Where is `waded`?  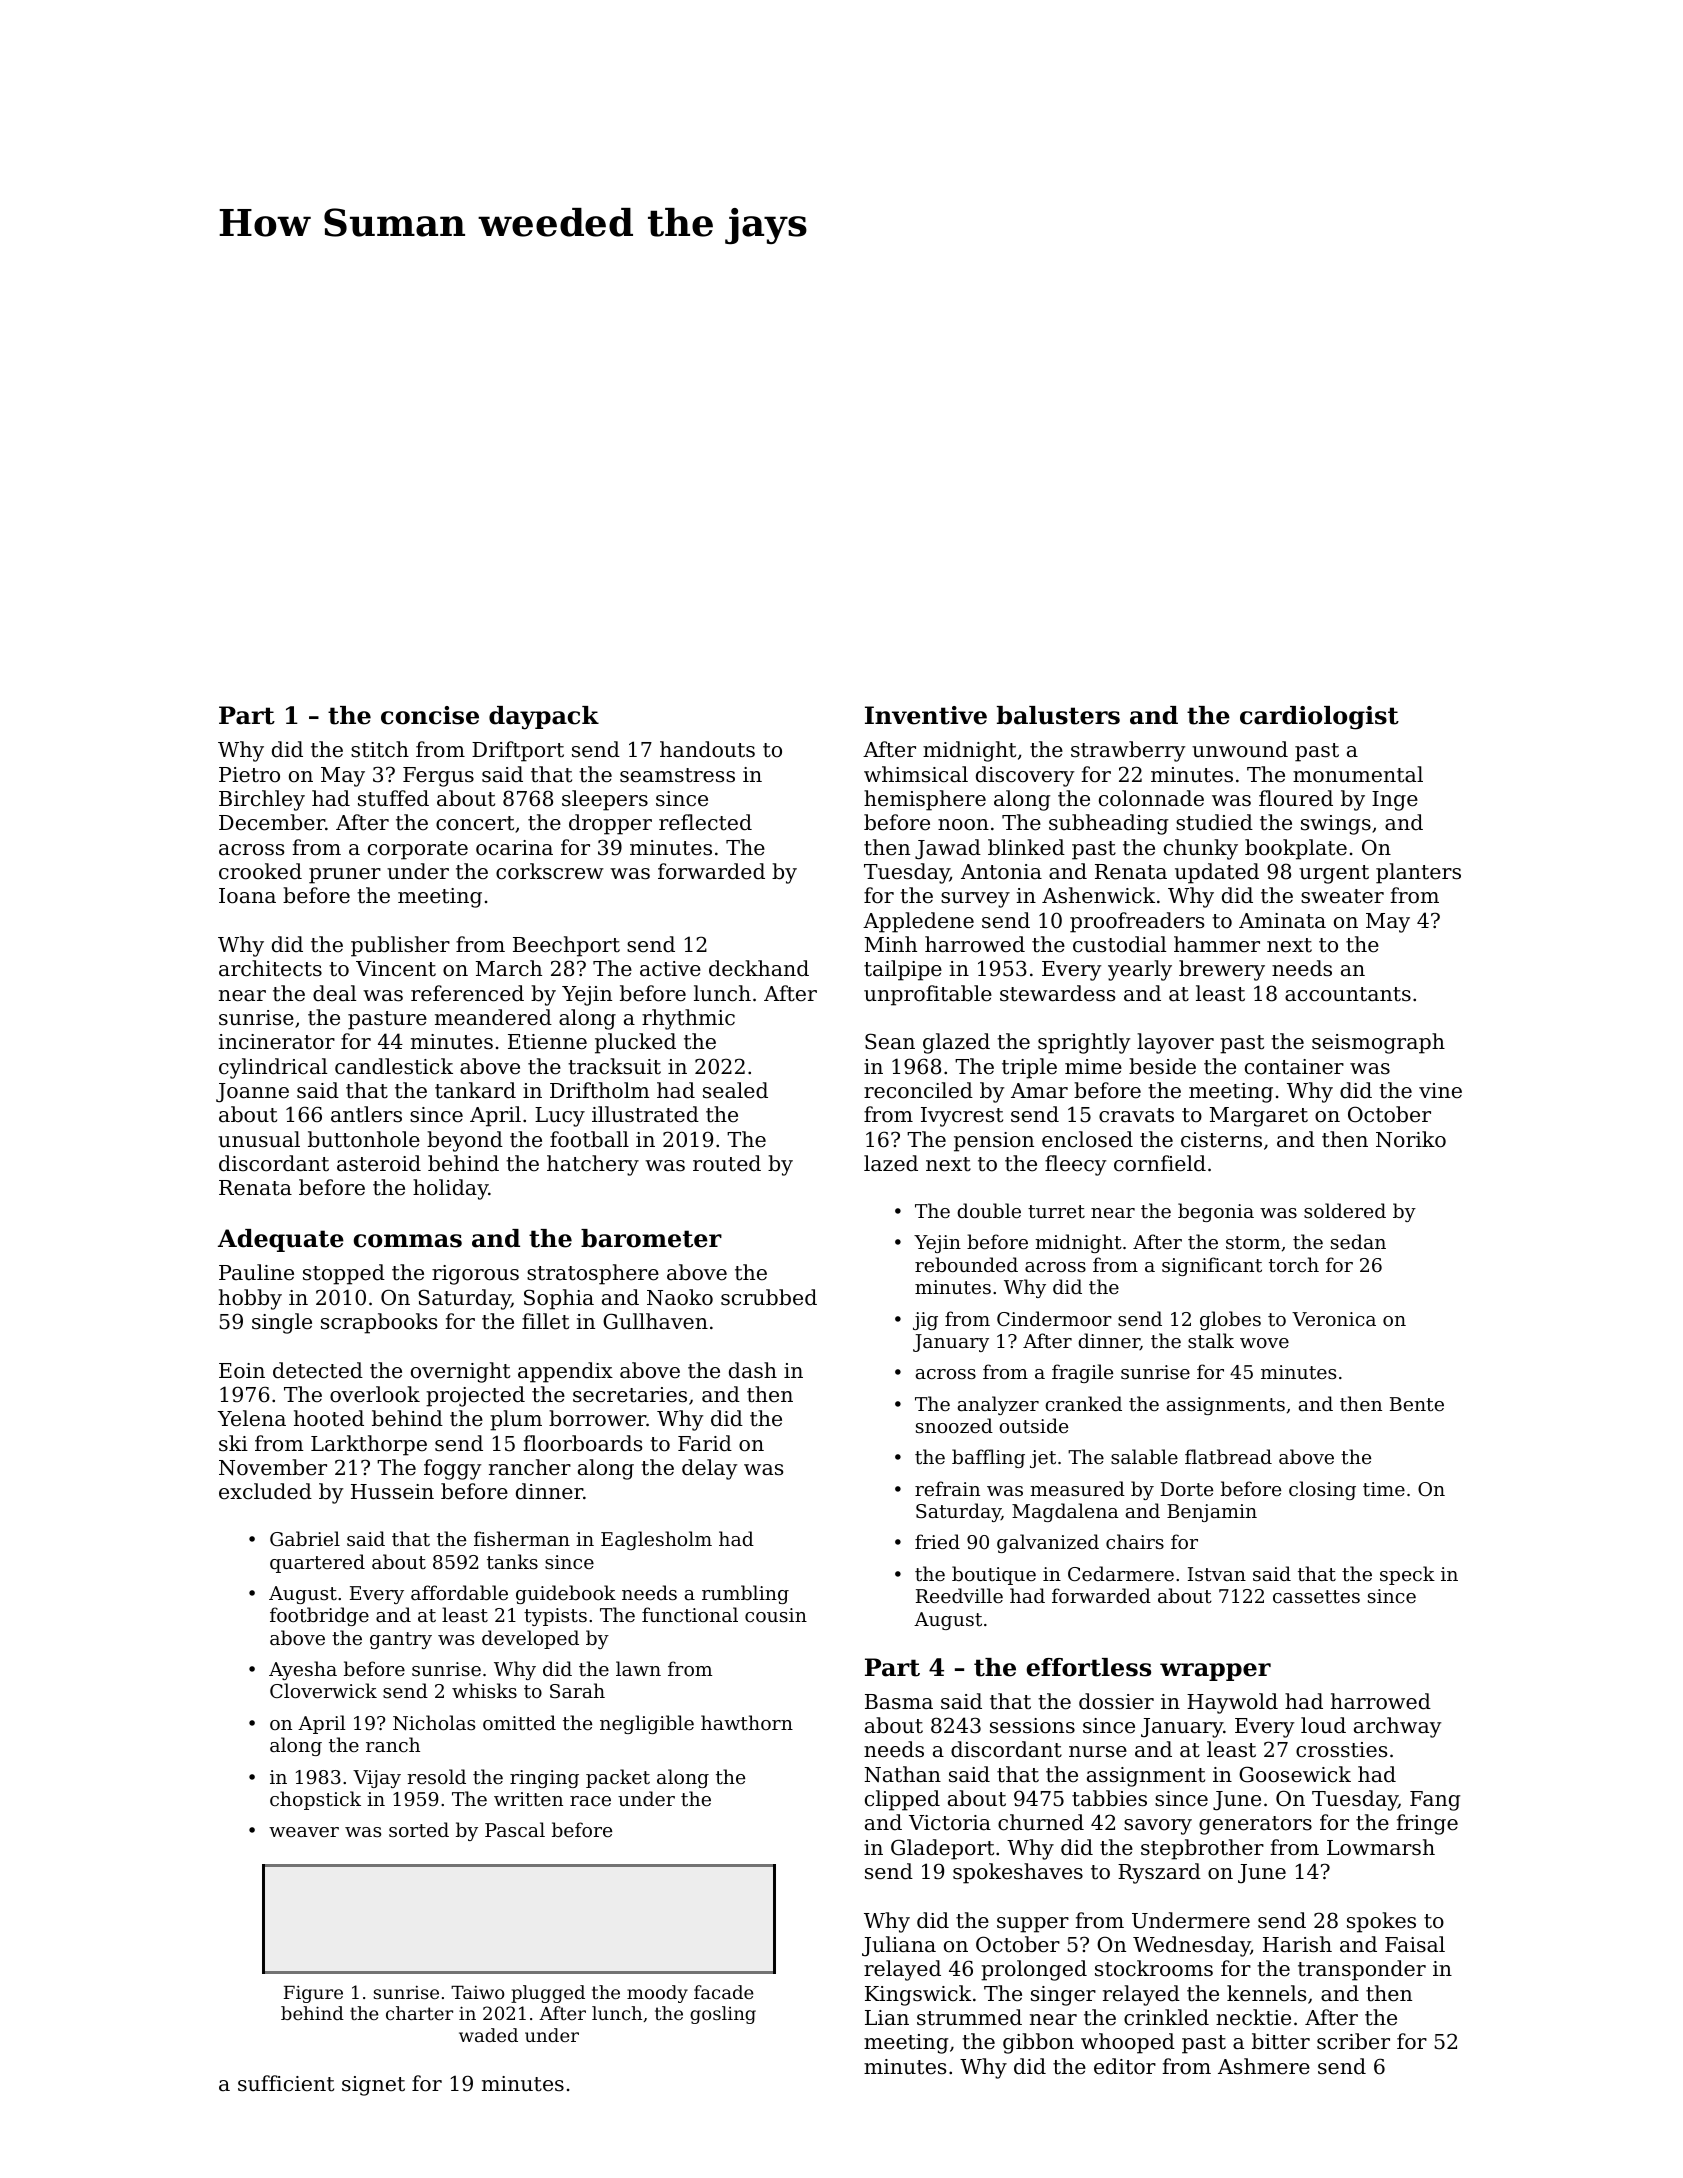
waded is located at coordinates (488, 2035).
